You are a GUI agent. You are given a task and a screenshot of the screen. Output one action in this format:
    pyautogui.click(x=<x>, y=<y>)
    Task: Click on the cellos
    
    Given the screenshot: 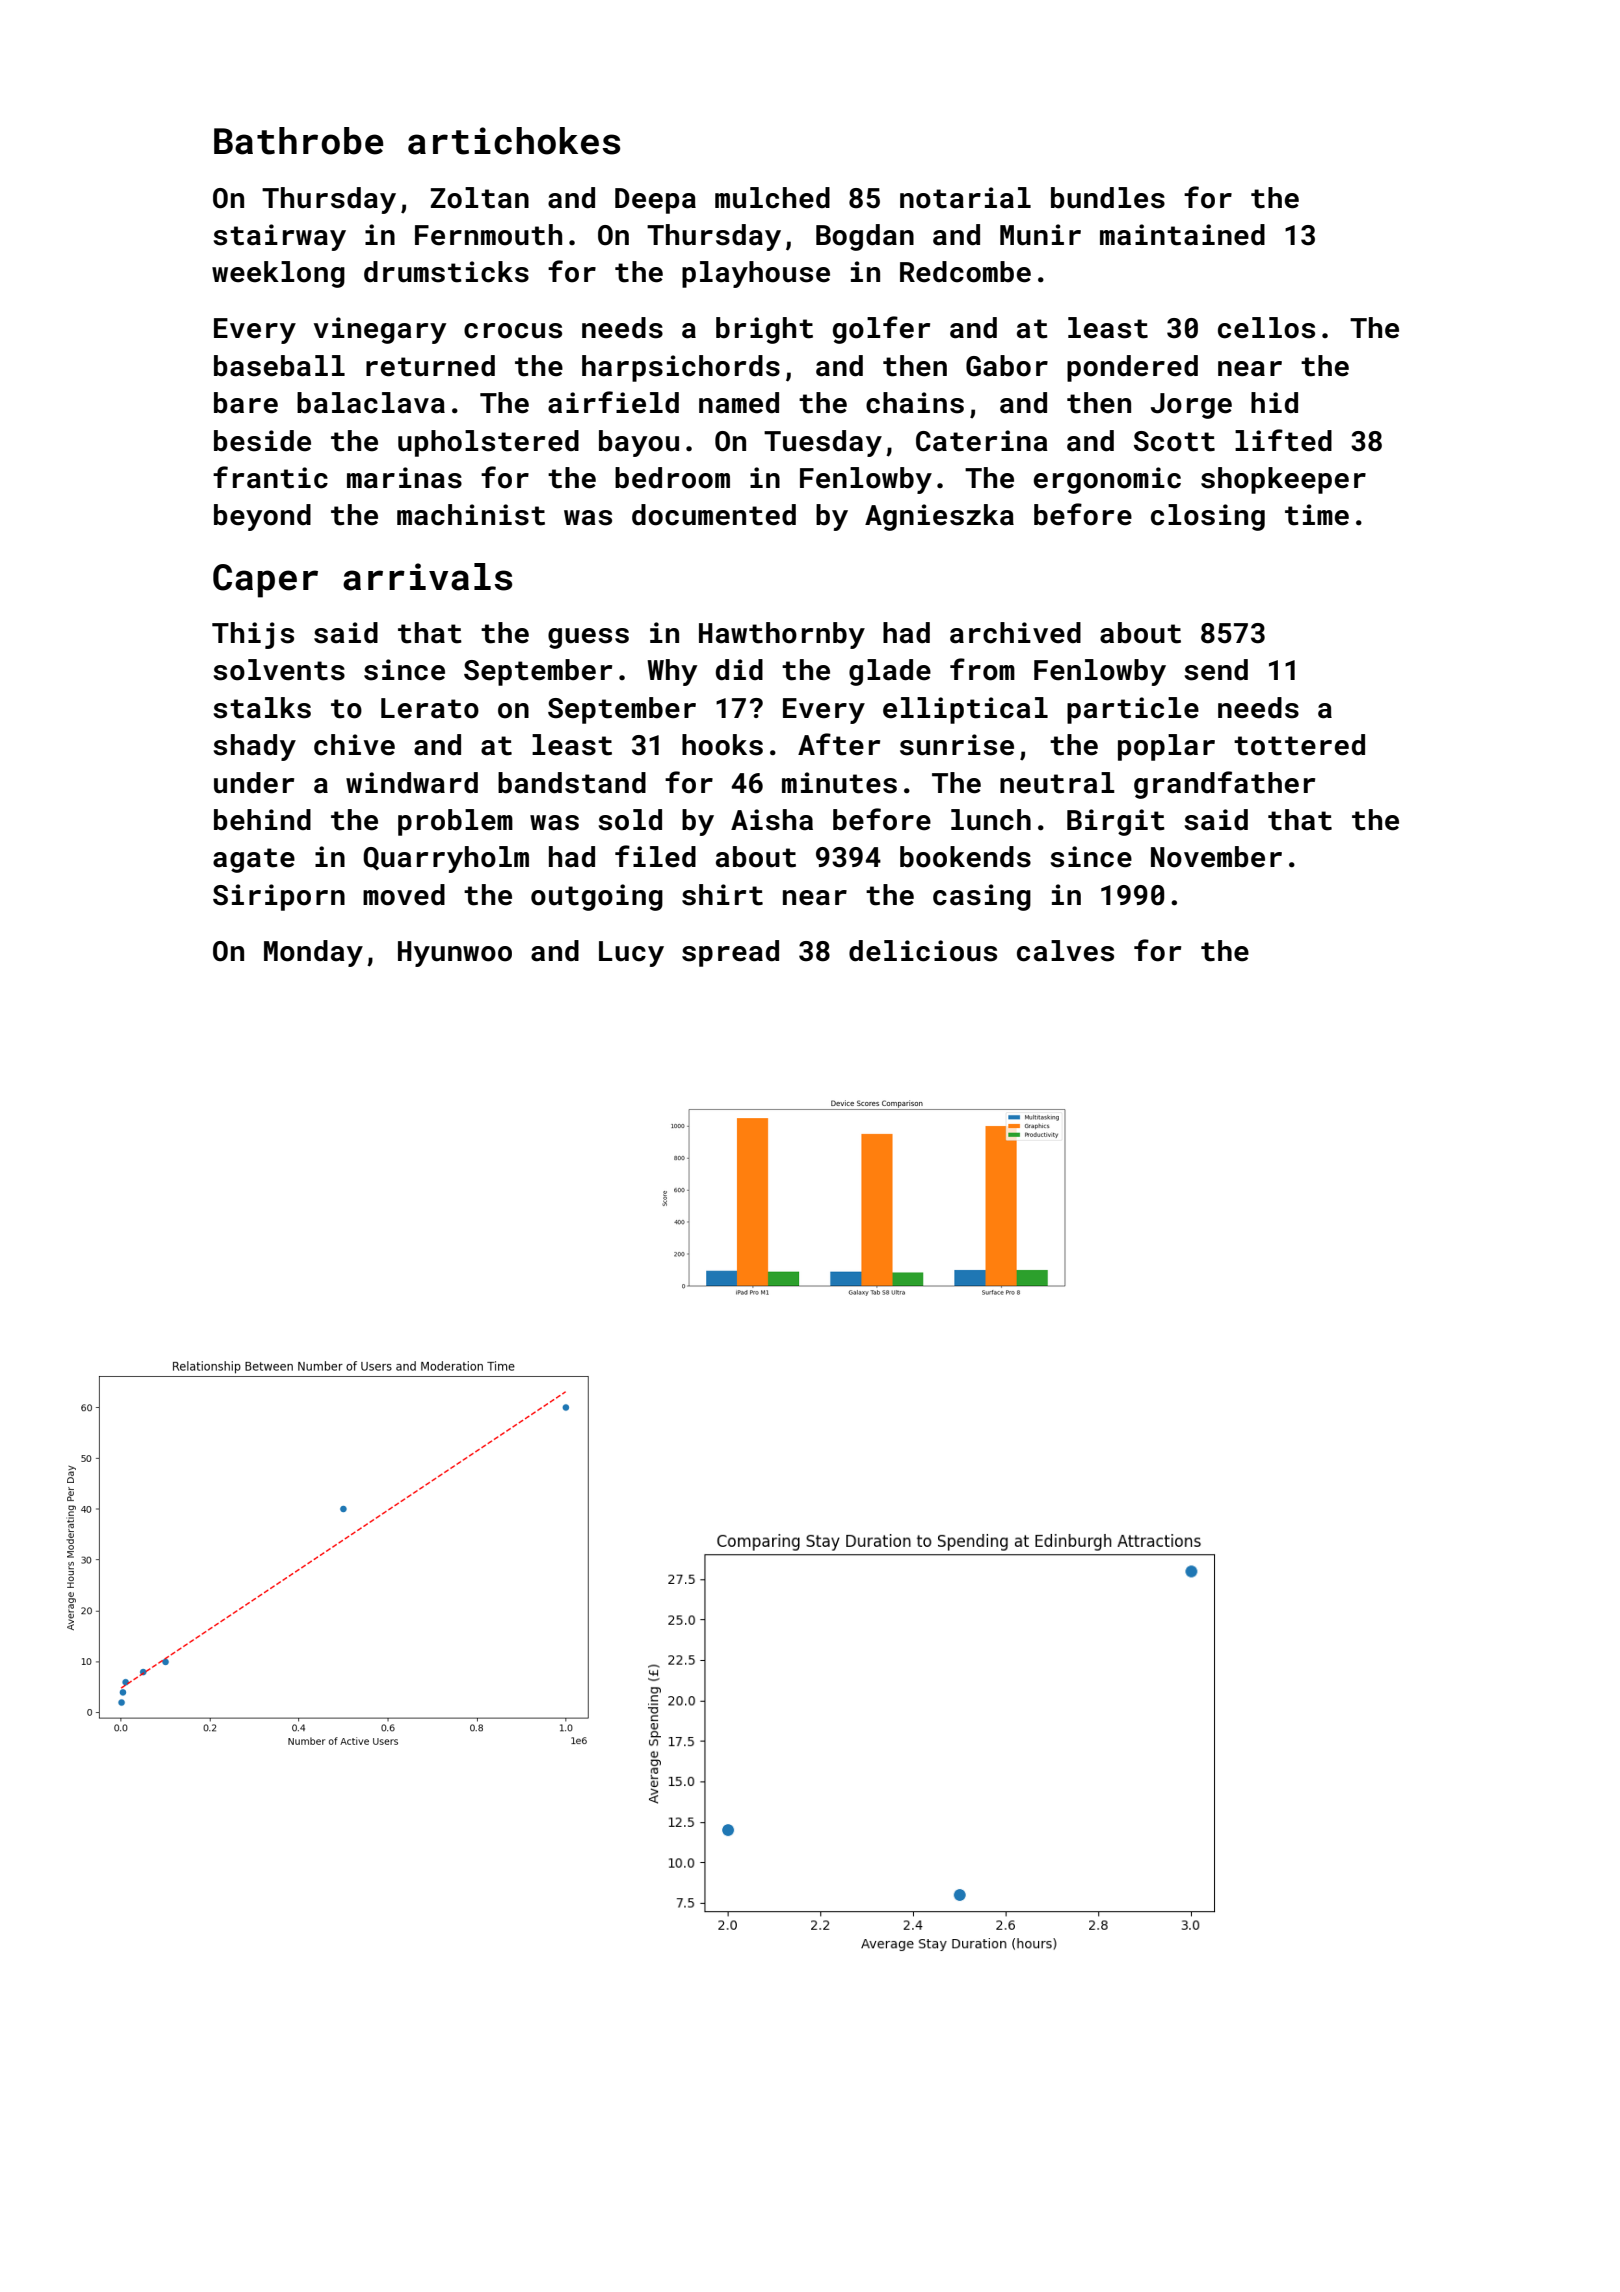 What is the action you would take?
    pyautogui.click(x=1266, y=328)
